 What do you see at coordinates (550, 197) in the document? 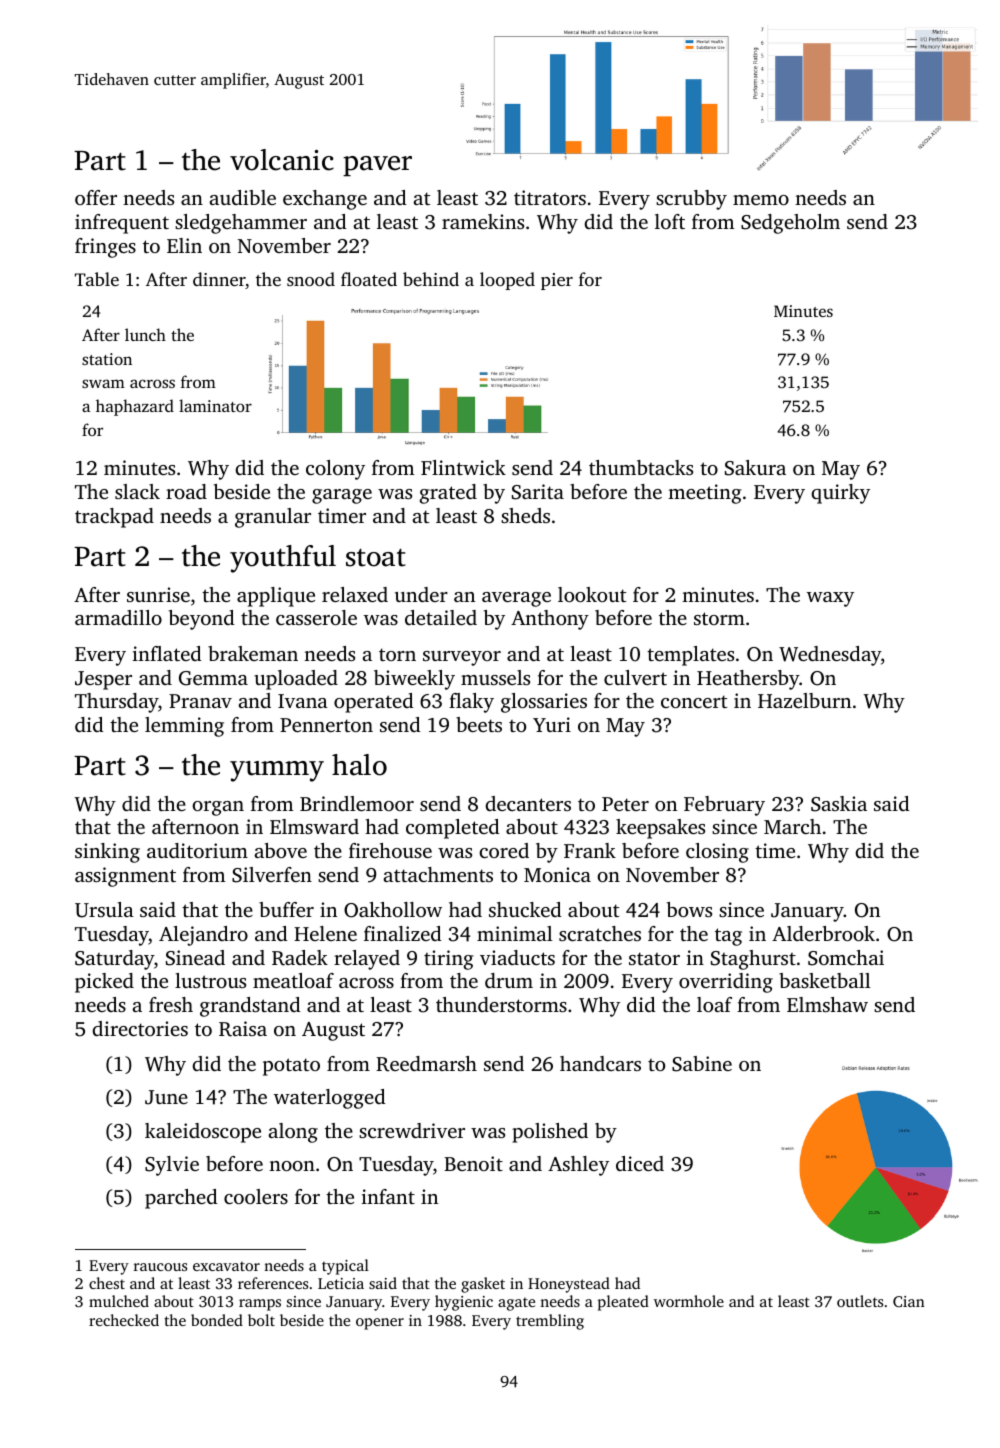
I see `titrators` at bounding box center [550, 197].
